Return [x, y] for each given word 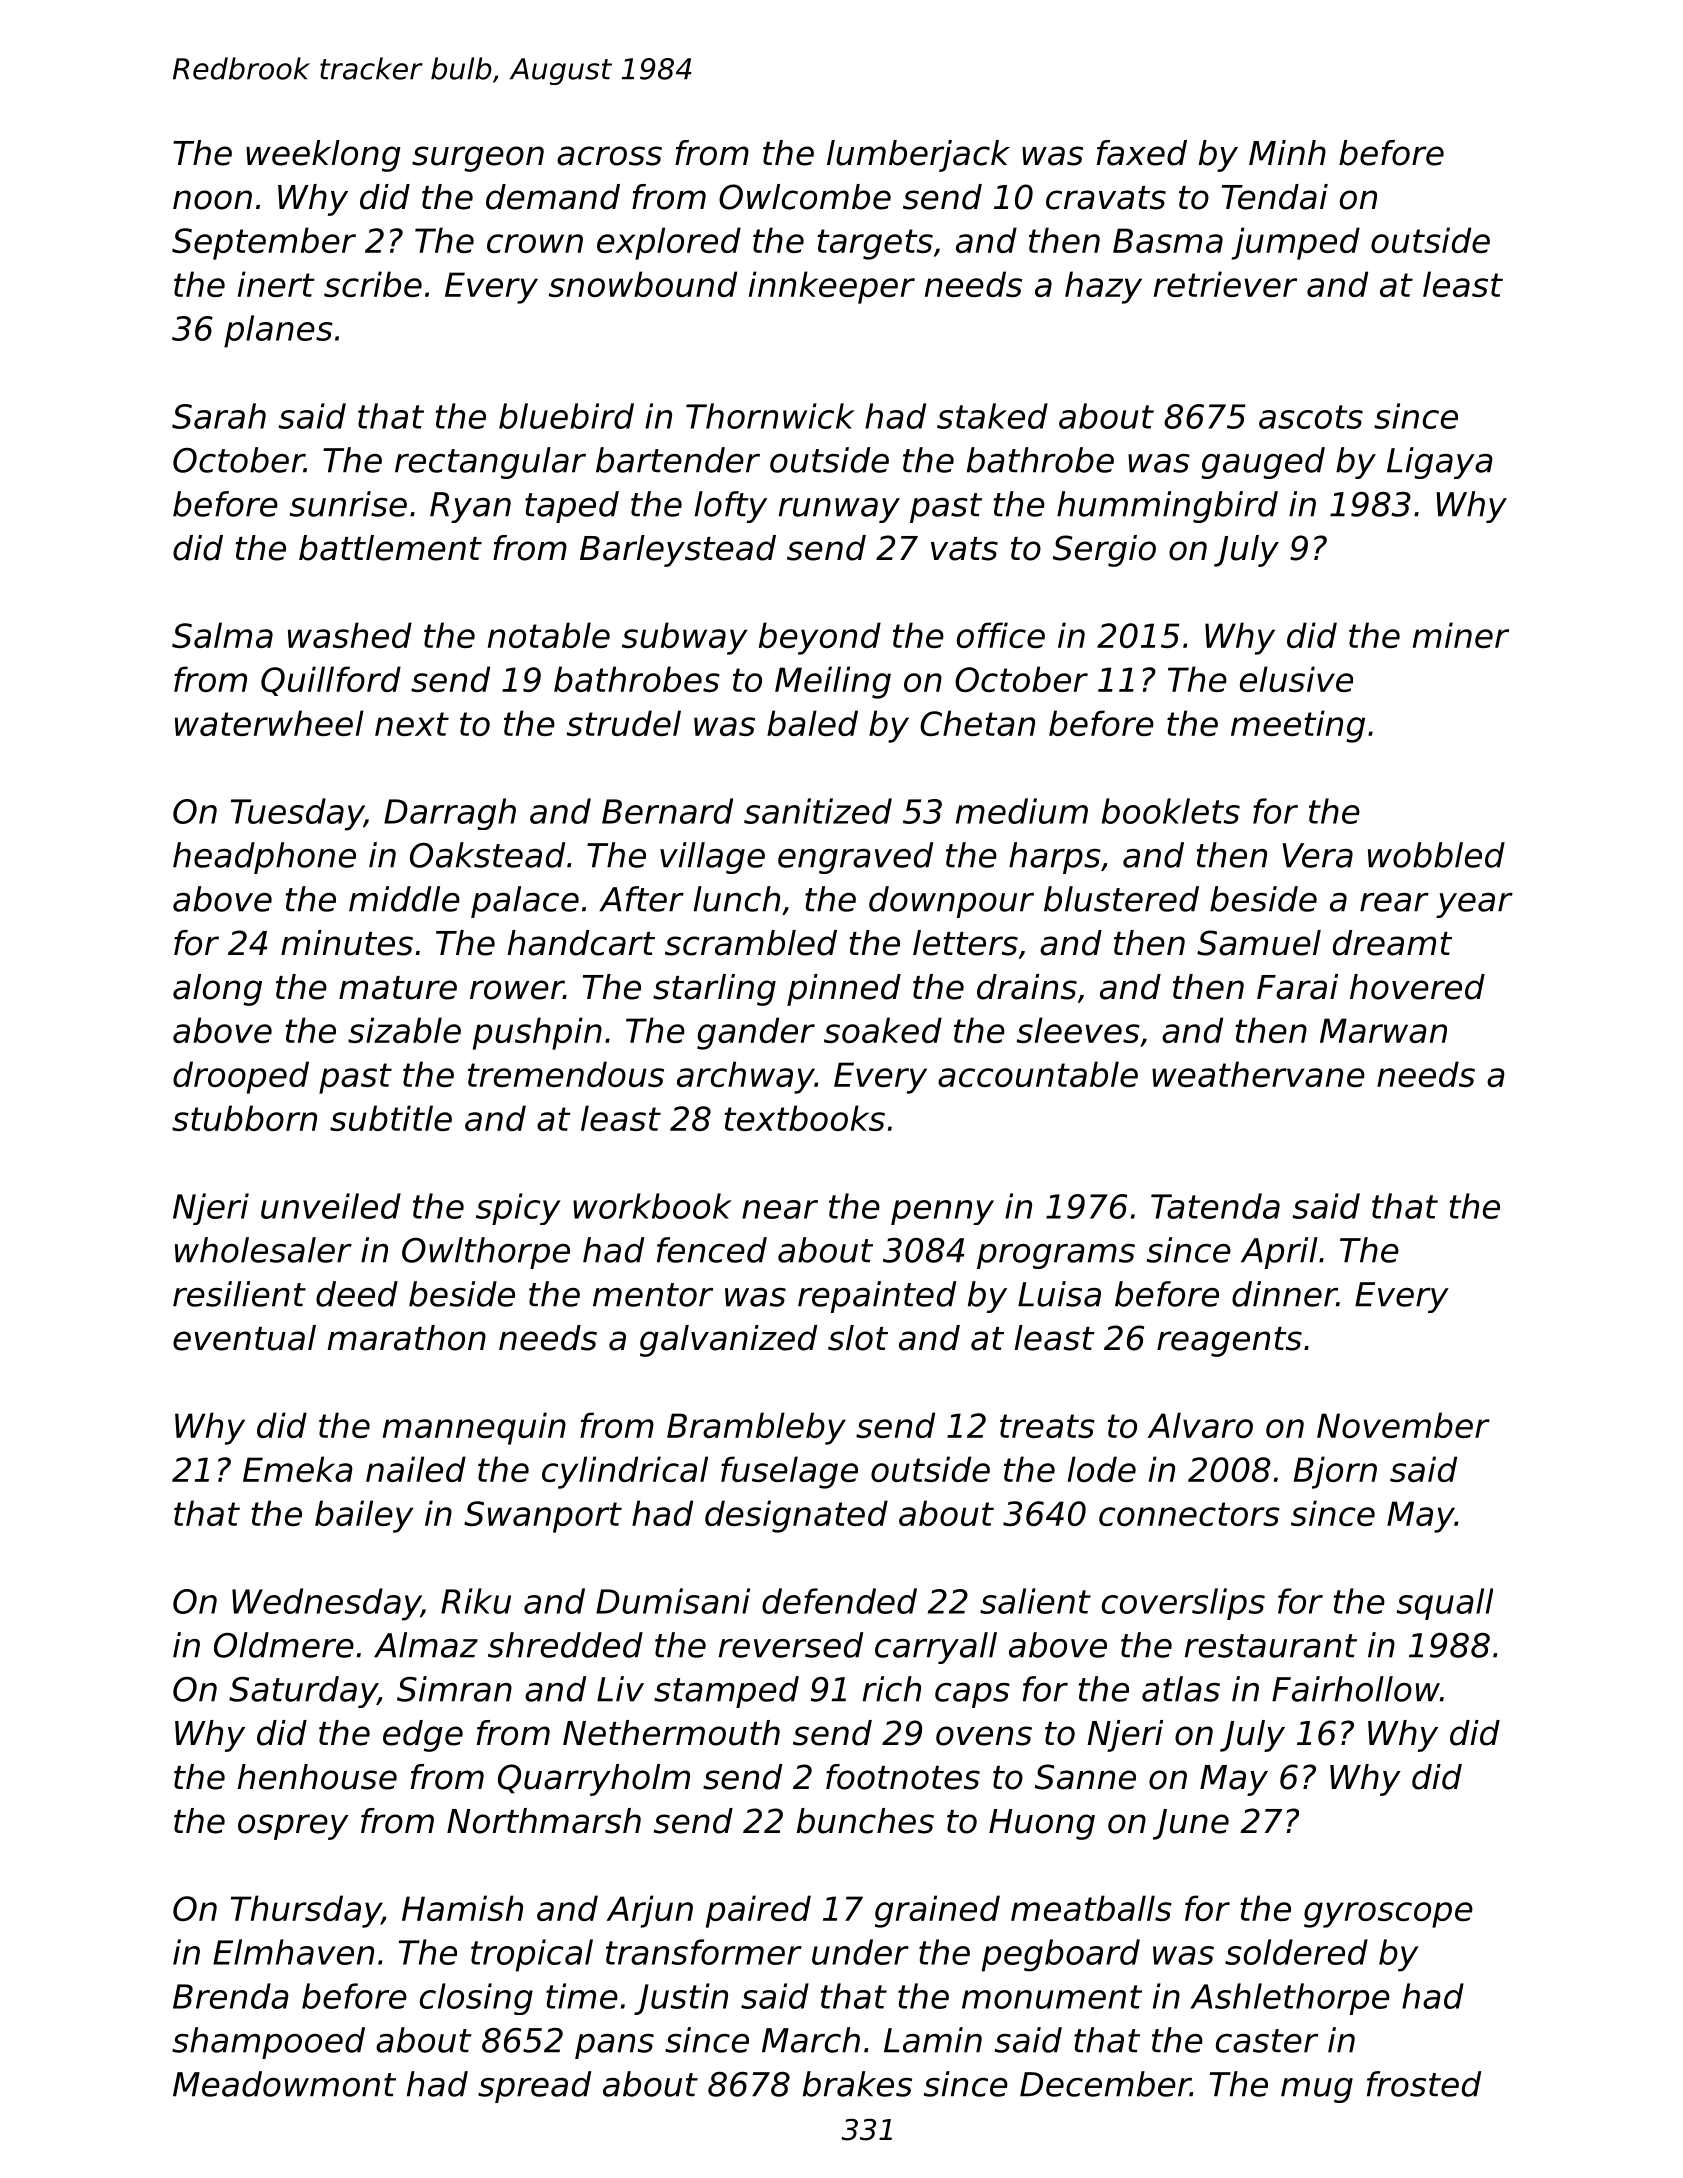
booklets [1171, 811]
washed [350, 635]
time [582, 1996]
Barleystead [678, 551]
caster [1267, 2041]
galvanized [728, 1341]
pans [614, 2046]
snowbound [642, 284]
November [1403, 1425]
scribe [373, 284]
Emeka [298, 1469]
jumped [1295, 243]
